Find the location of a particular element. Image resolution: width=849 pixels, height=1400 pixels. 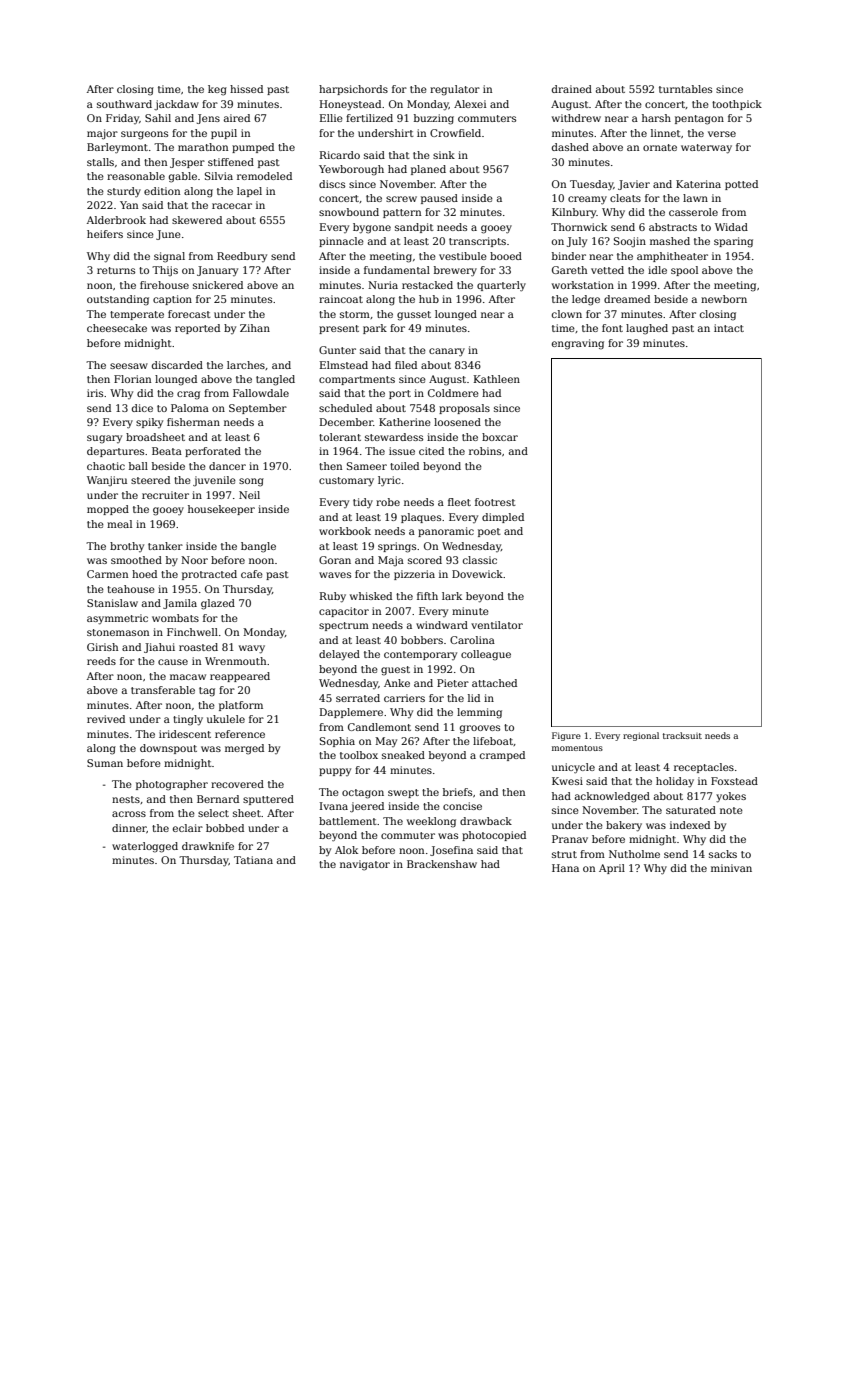

glazed is located at coordinates (218, 604).
